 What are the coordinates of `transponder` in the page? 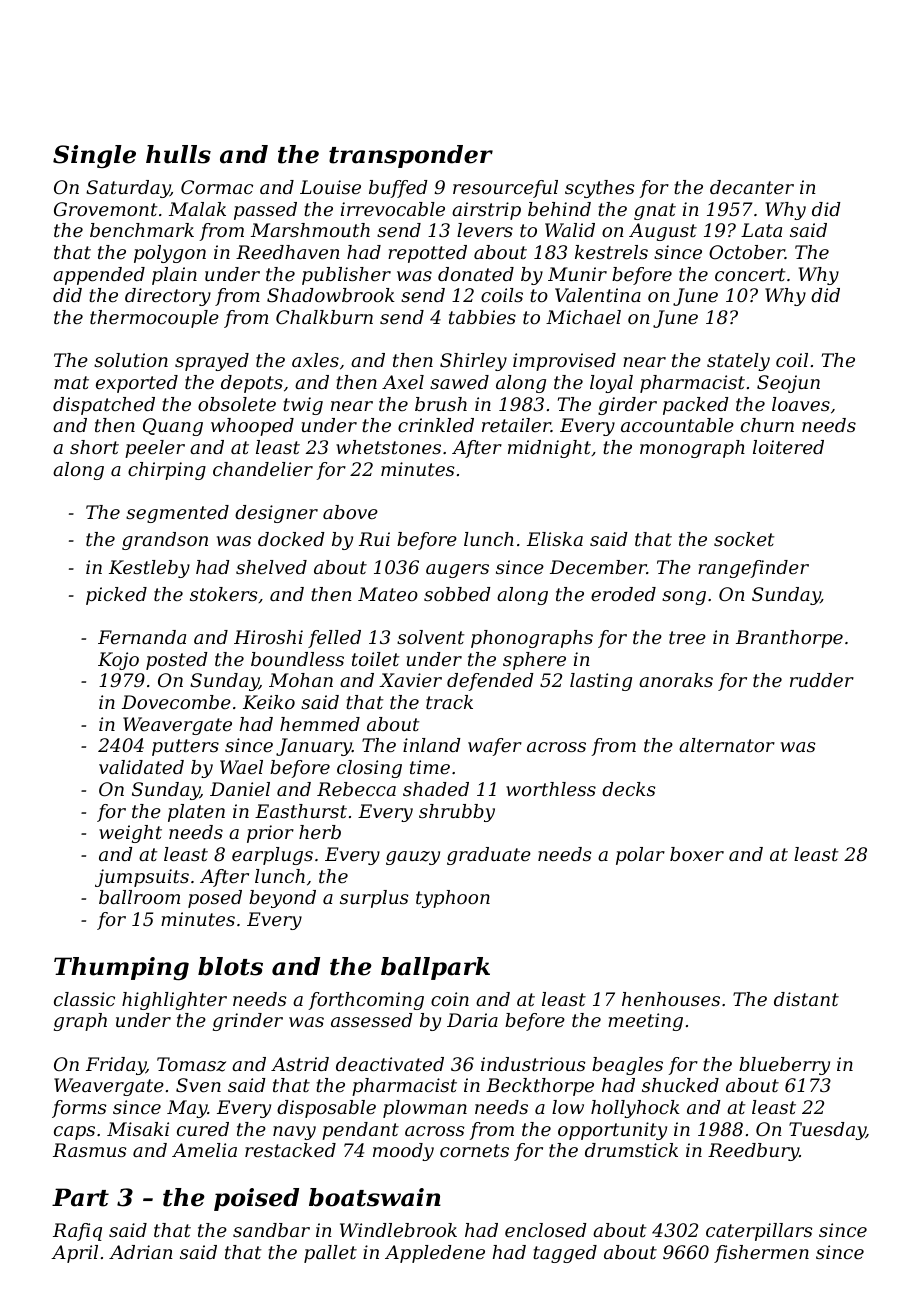 It's located at (411, 156).
